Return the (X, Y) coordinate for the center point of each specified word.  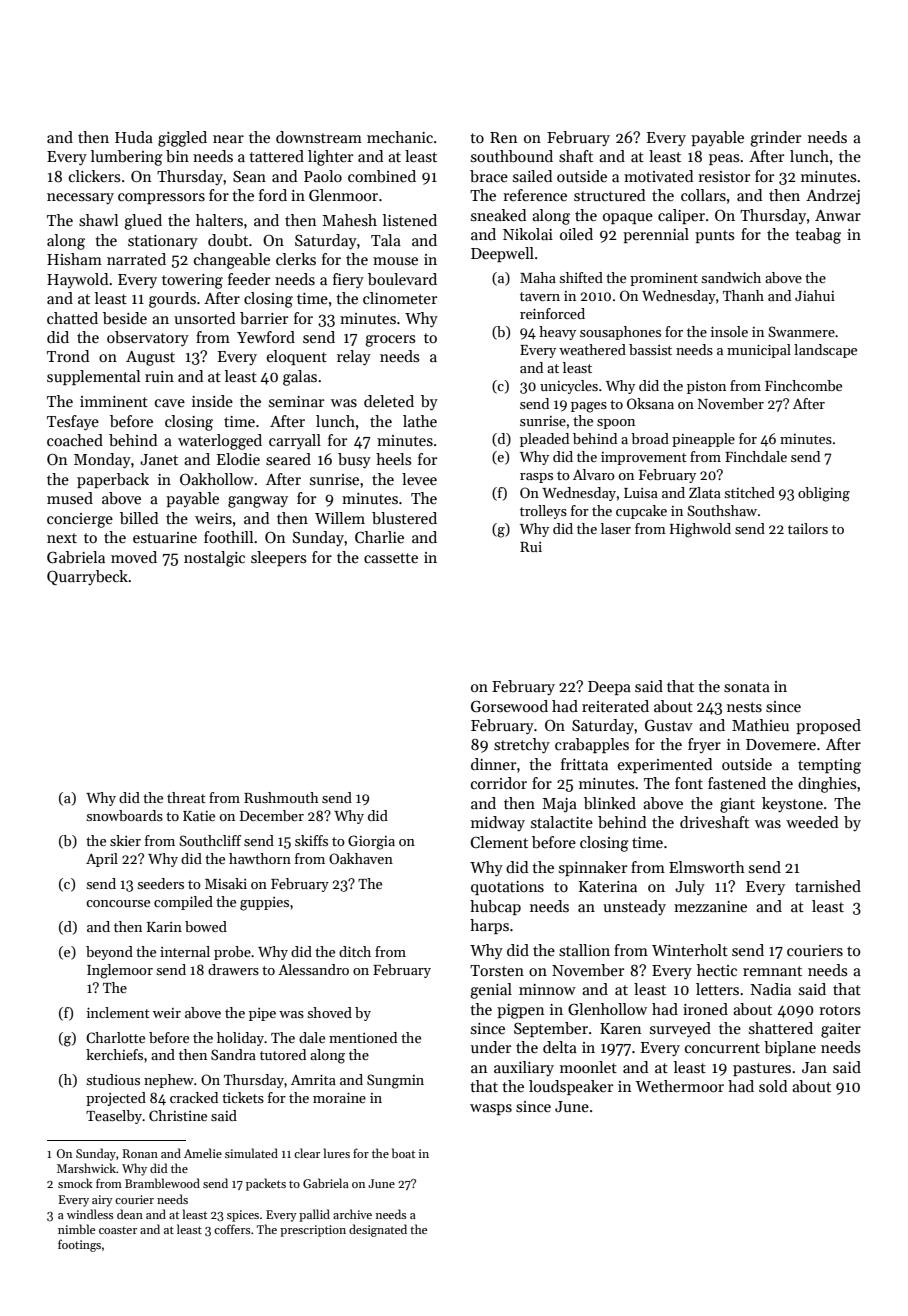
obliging (824, 494)
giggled (182, 139)
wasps (491, 1109)
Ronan (140, 1153)
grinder (775, 139)
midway (498, 823)
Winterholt (690, 950)
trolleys (543, 512)
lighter (330, 158)
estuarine (165, 537)
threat (186, 797)
